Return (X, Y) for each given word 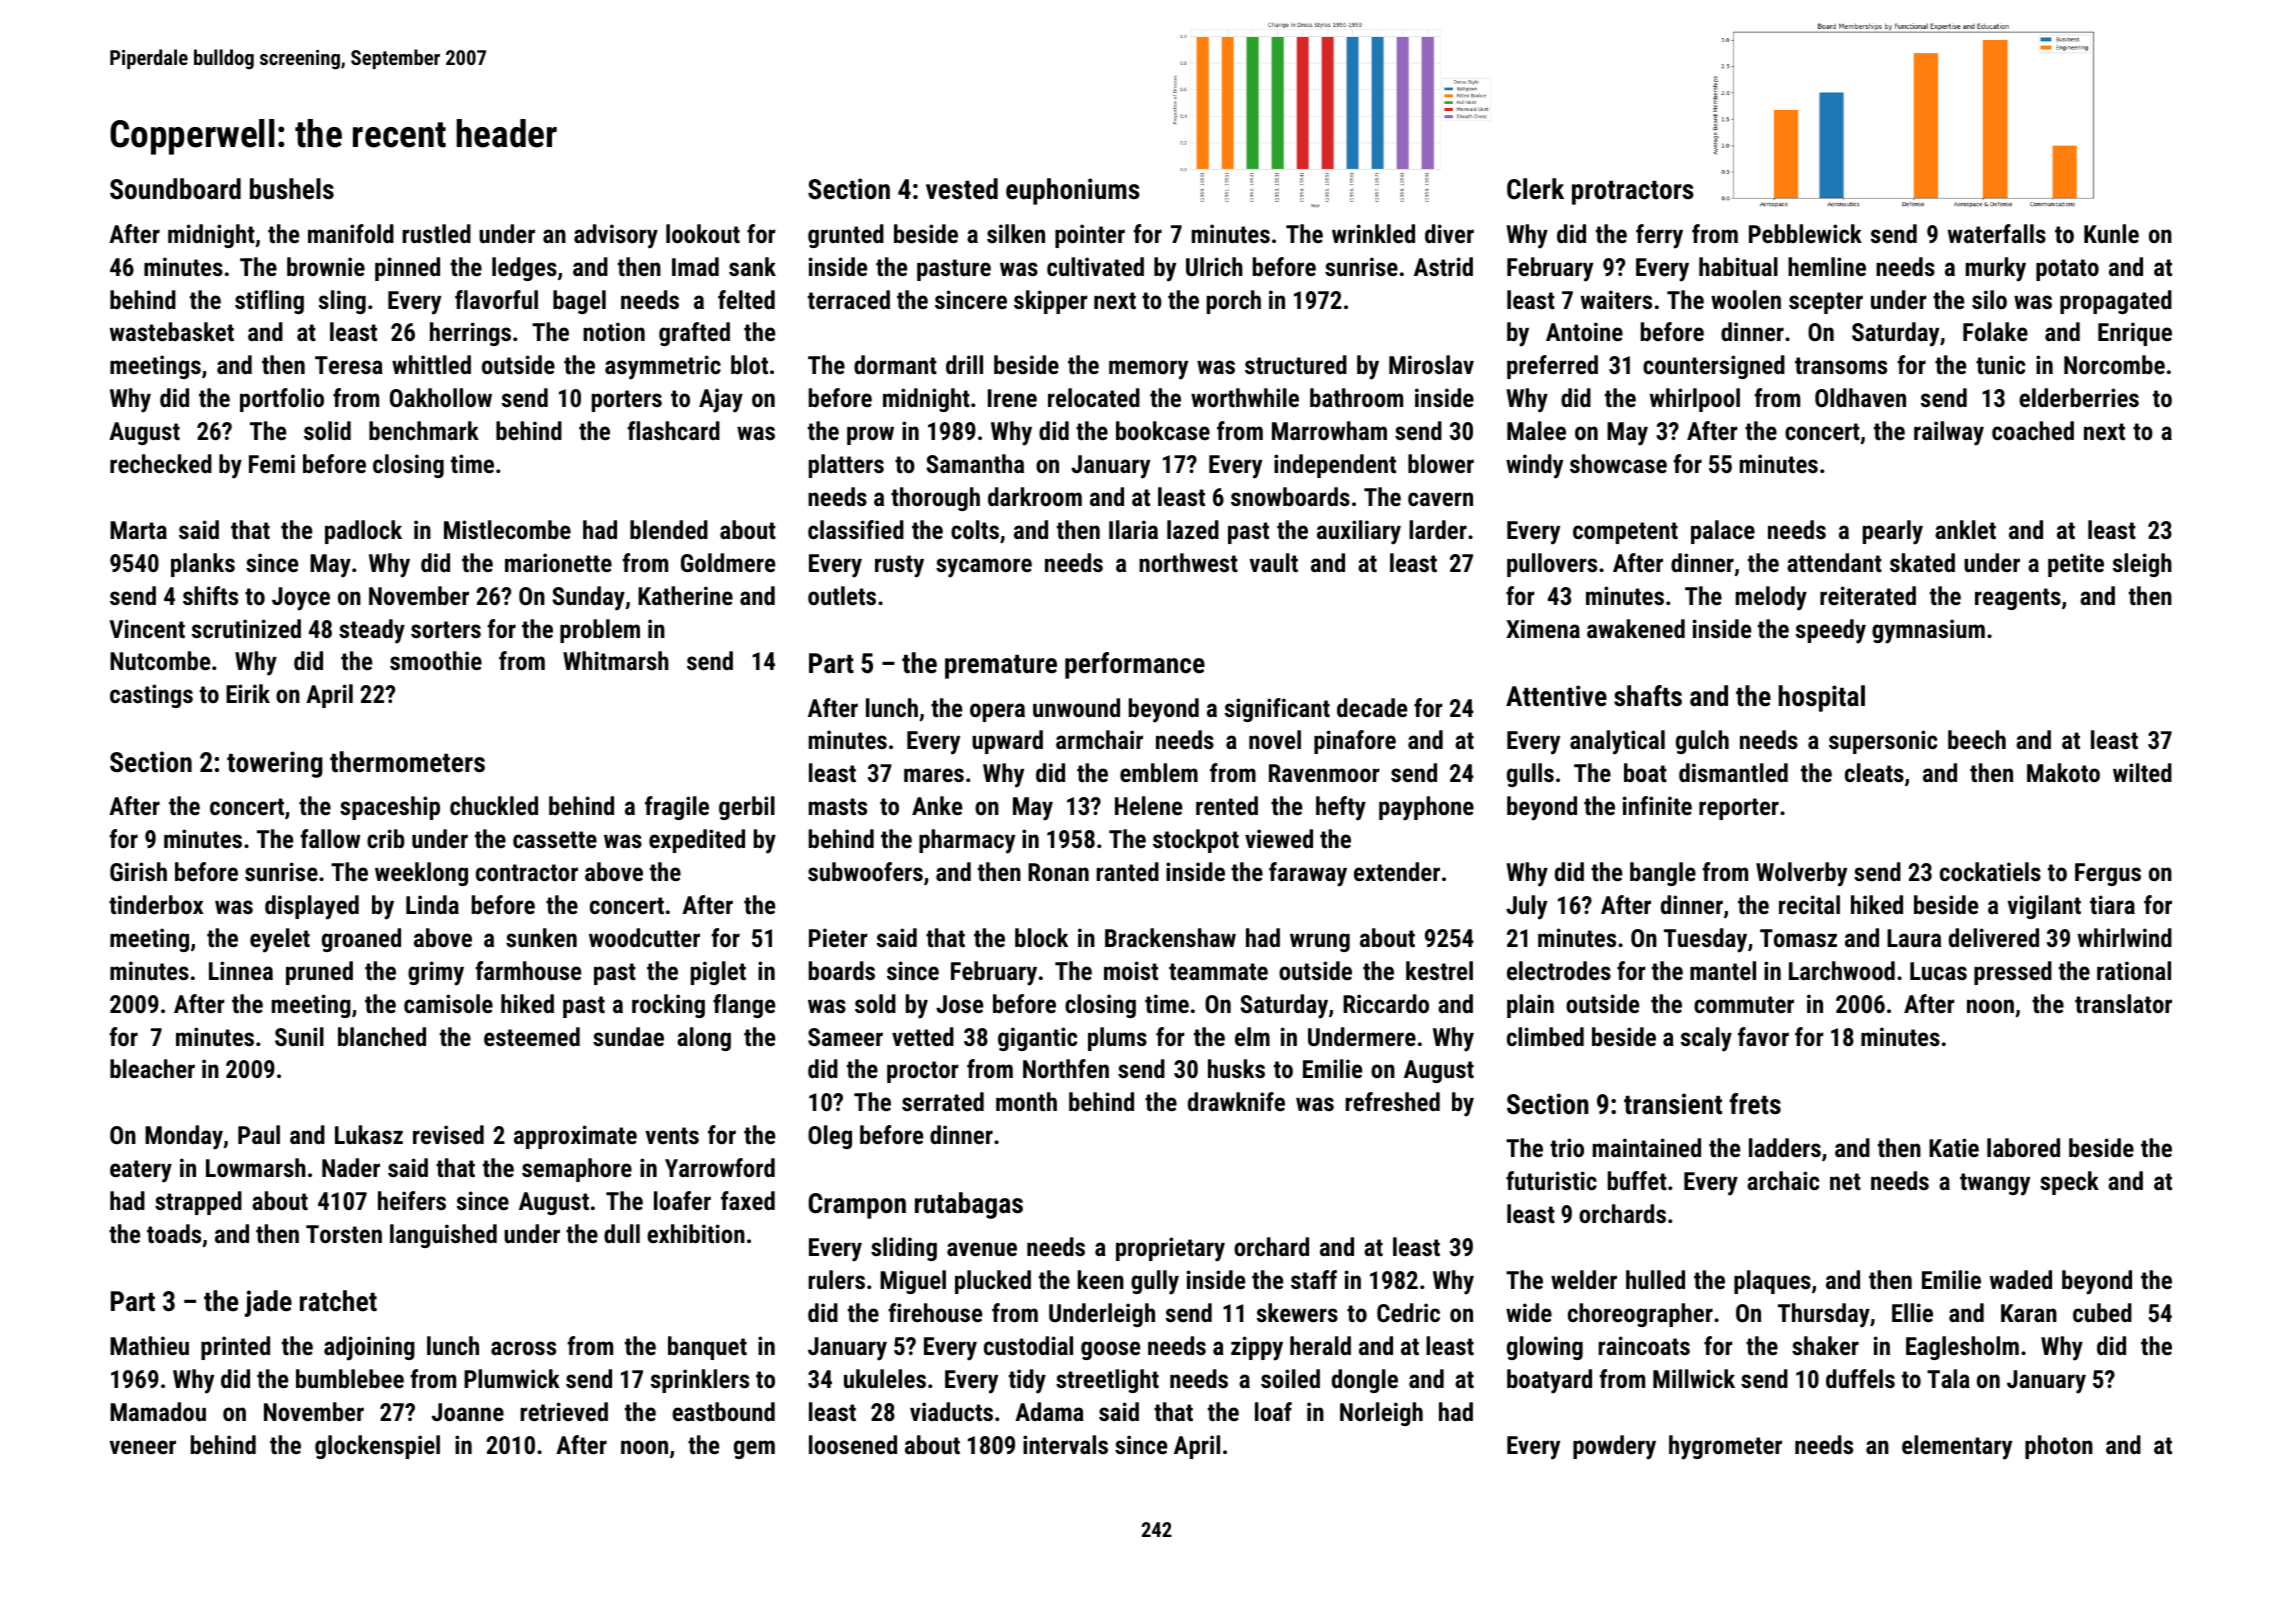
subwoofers (865, 871)
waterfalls (1997, 233)
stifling (269, 302)
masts (838, 806)
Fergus (2108, 874)
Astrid (1443, 266)
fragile (677, 808)
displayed (312, 907)
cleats (1874, 772)
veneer (143, 1447)
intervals (1065, 1444)
